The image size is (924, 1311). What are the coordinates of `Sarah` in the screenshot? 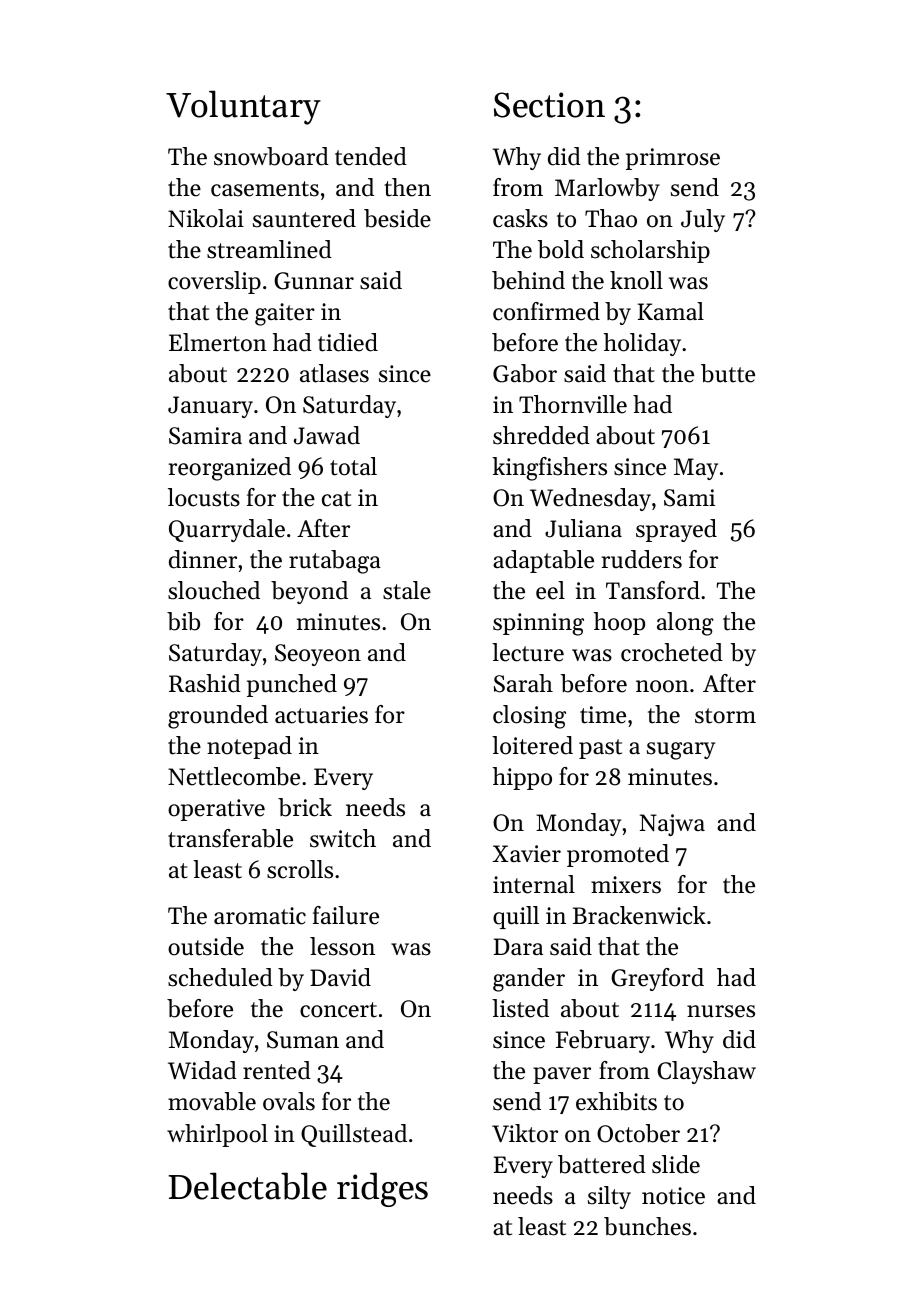 It's located at (523, 683).
